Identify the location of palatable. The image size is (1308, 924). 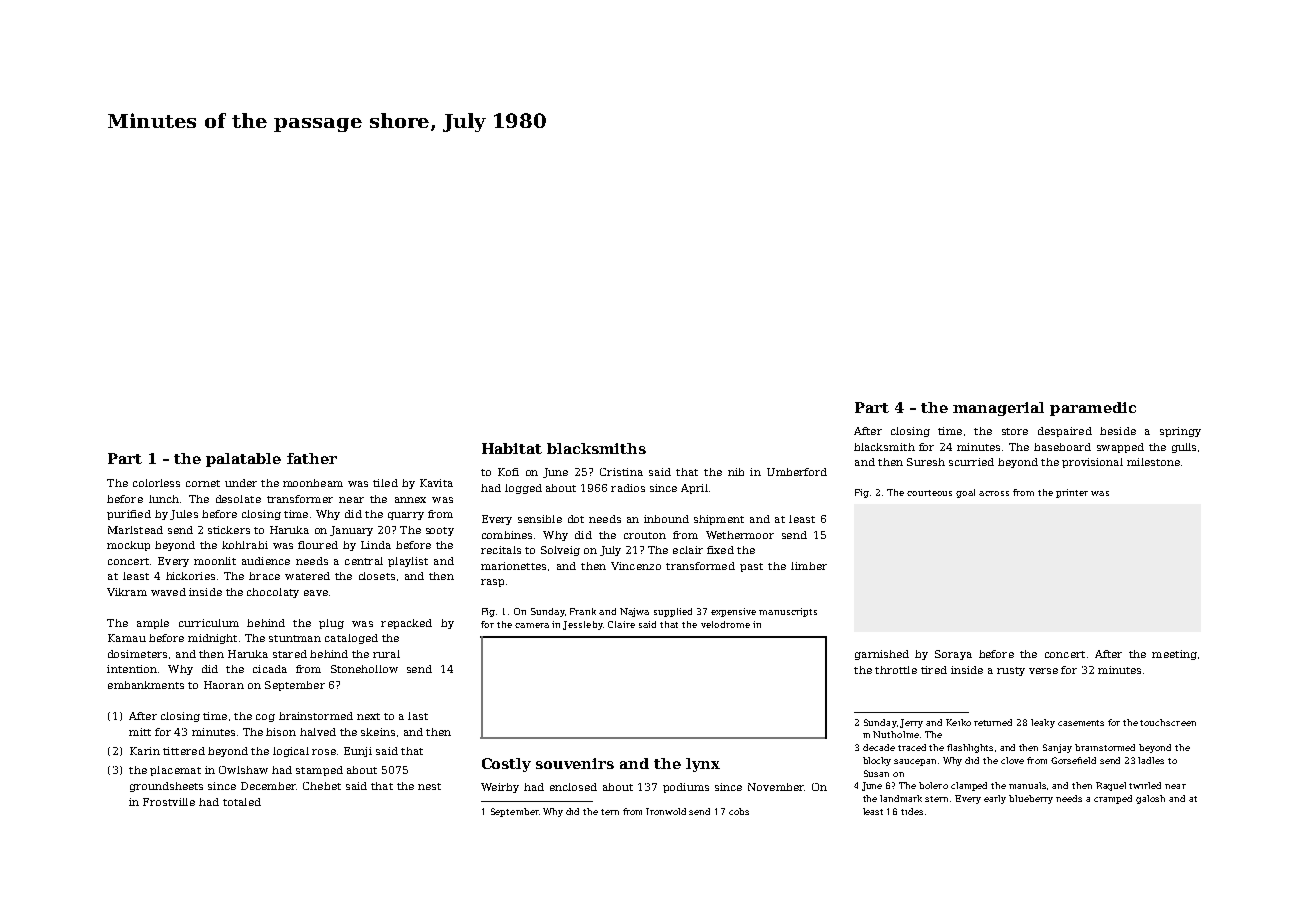
(243, 460).
